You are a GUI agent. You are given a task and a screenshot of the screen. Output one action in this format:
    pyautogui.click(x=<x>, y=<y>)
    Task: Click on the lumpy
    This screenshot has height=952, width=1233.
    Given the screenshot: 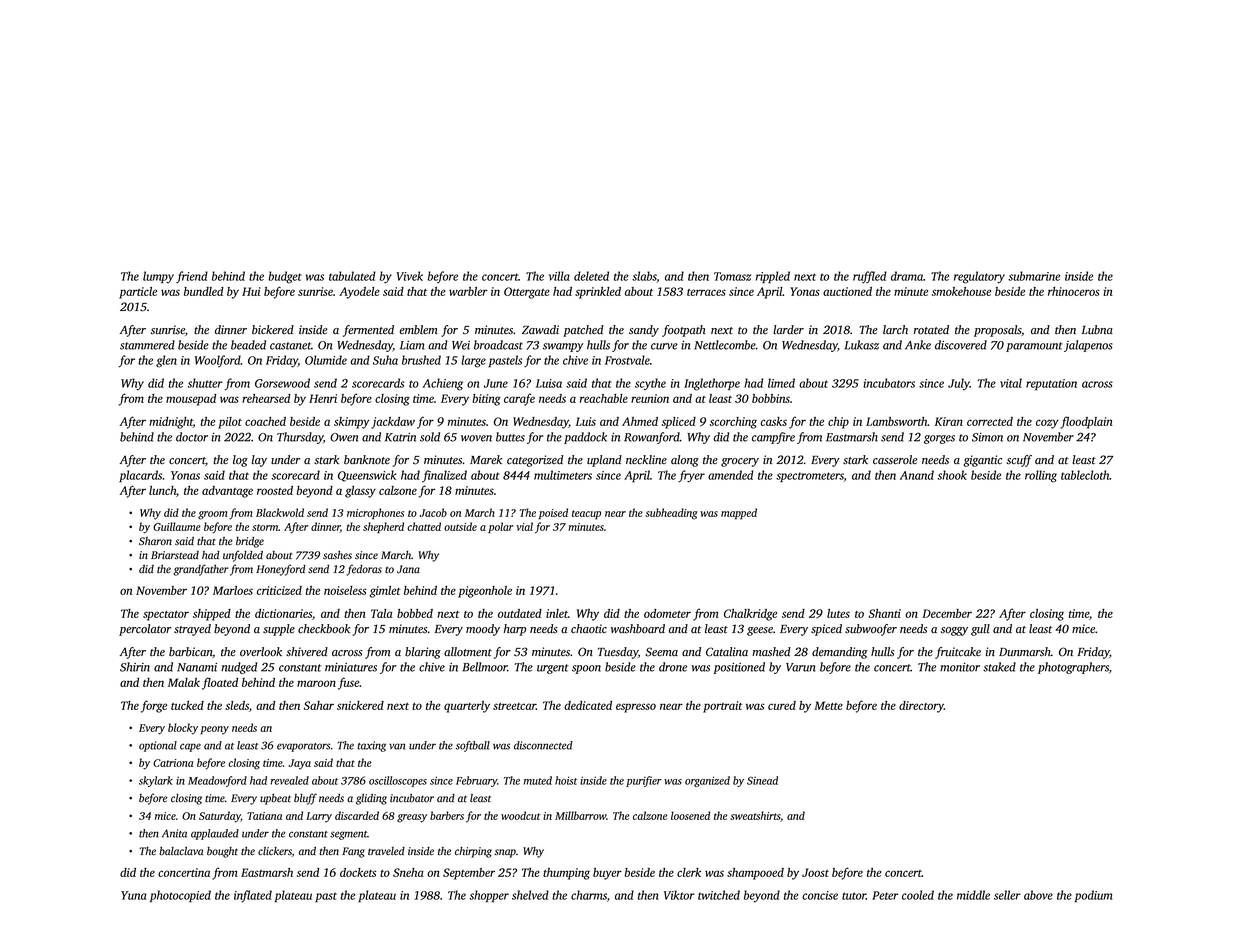 What is the action you would take?
    pyautogui.click(x=158, y=277)
